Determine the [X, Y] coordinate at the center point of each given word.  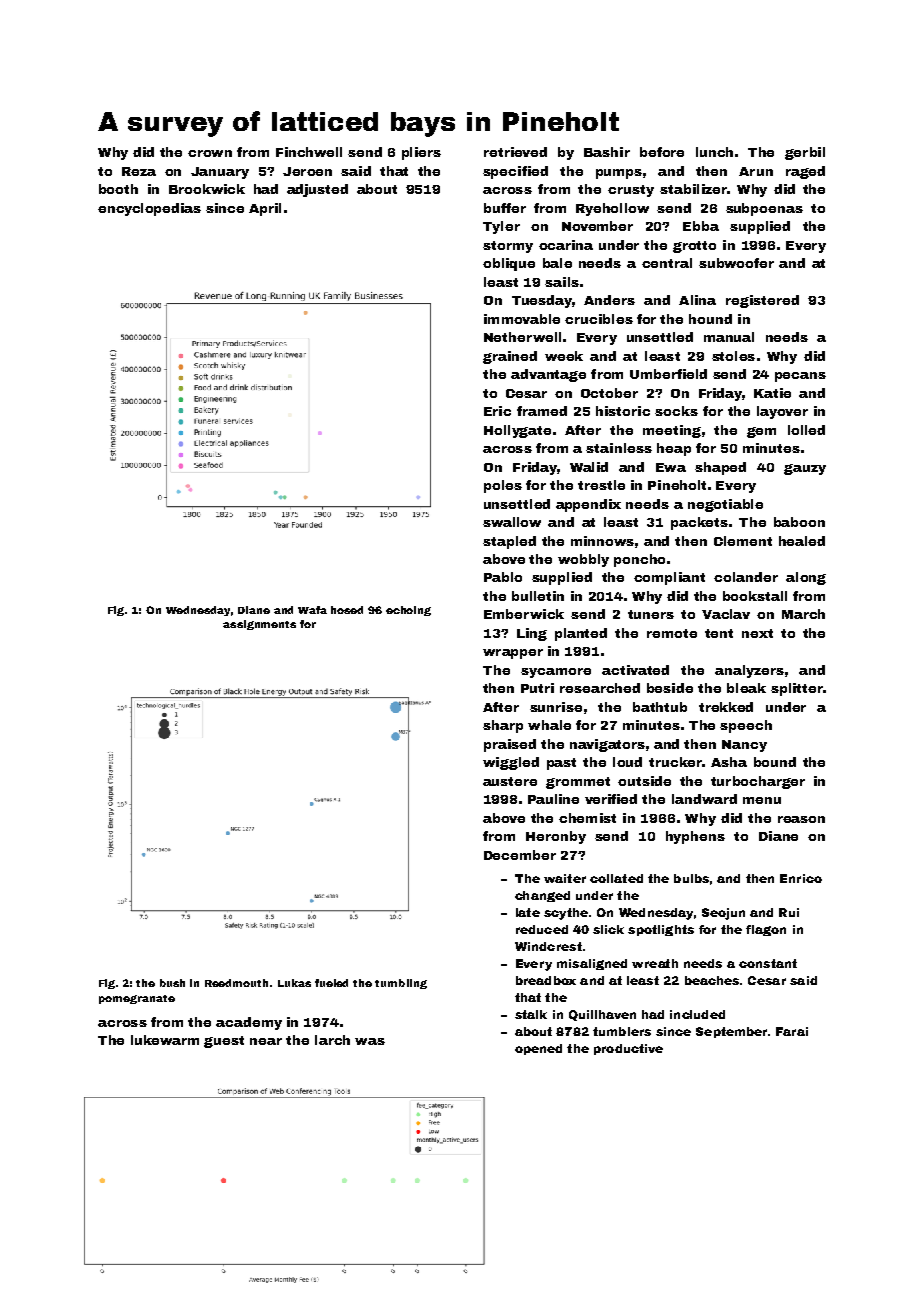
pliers [421, 153]
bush [172, 983]
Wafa [312, 610]
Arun [756, 171]
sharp [503, 726]
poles [503, 486]
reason [801, 819]
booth [118, 189]
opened [538, 1049]
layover [782, 412]
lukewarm [165, 1040]
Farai [792, 1031]
